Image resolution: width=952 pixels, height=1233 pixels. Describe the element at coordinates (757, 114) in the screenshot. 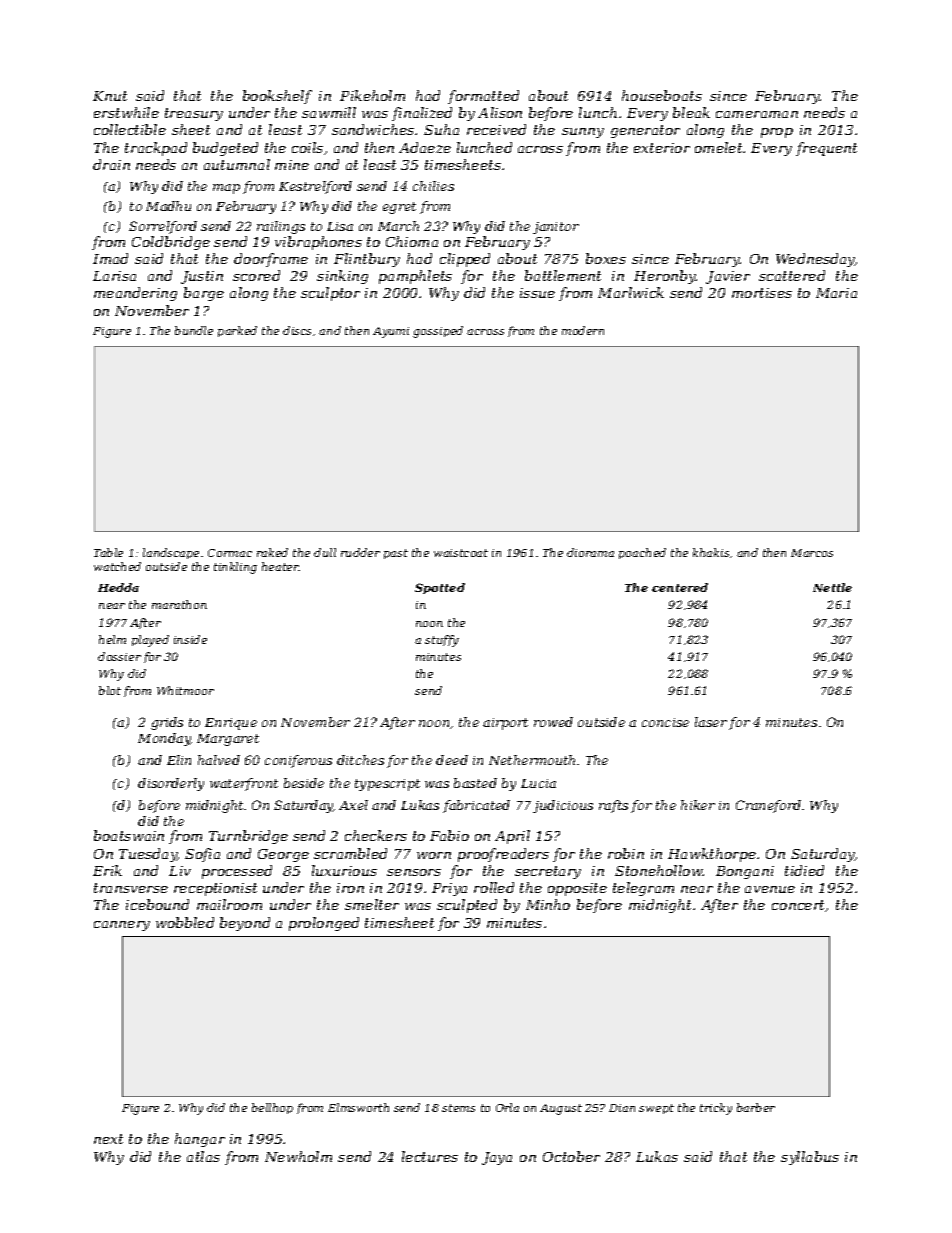

I see `cameraman` at that location.
